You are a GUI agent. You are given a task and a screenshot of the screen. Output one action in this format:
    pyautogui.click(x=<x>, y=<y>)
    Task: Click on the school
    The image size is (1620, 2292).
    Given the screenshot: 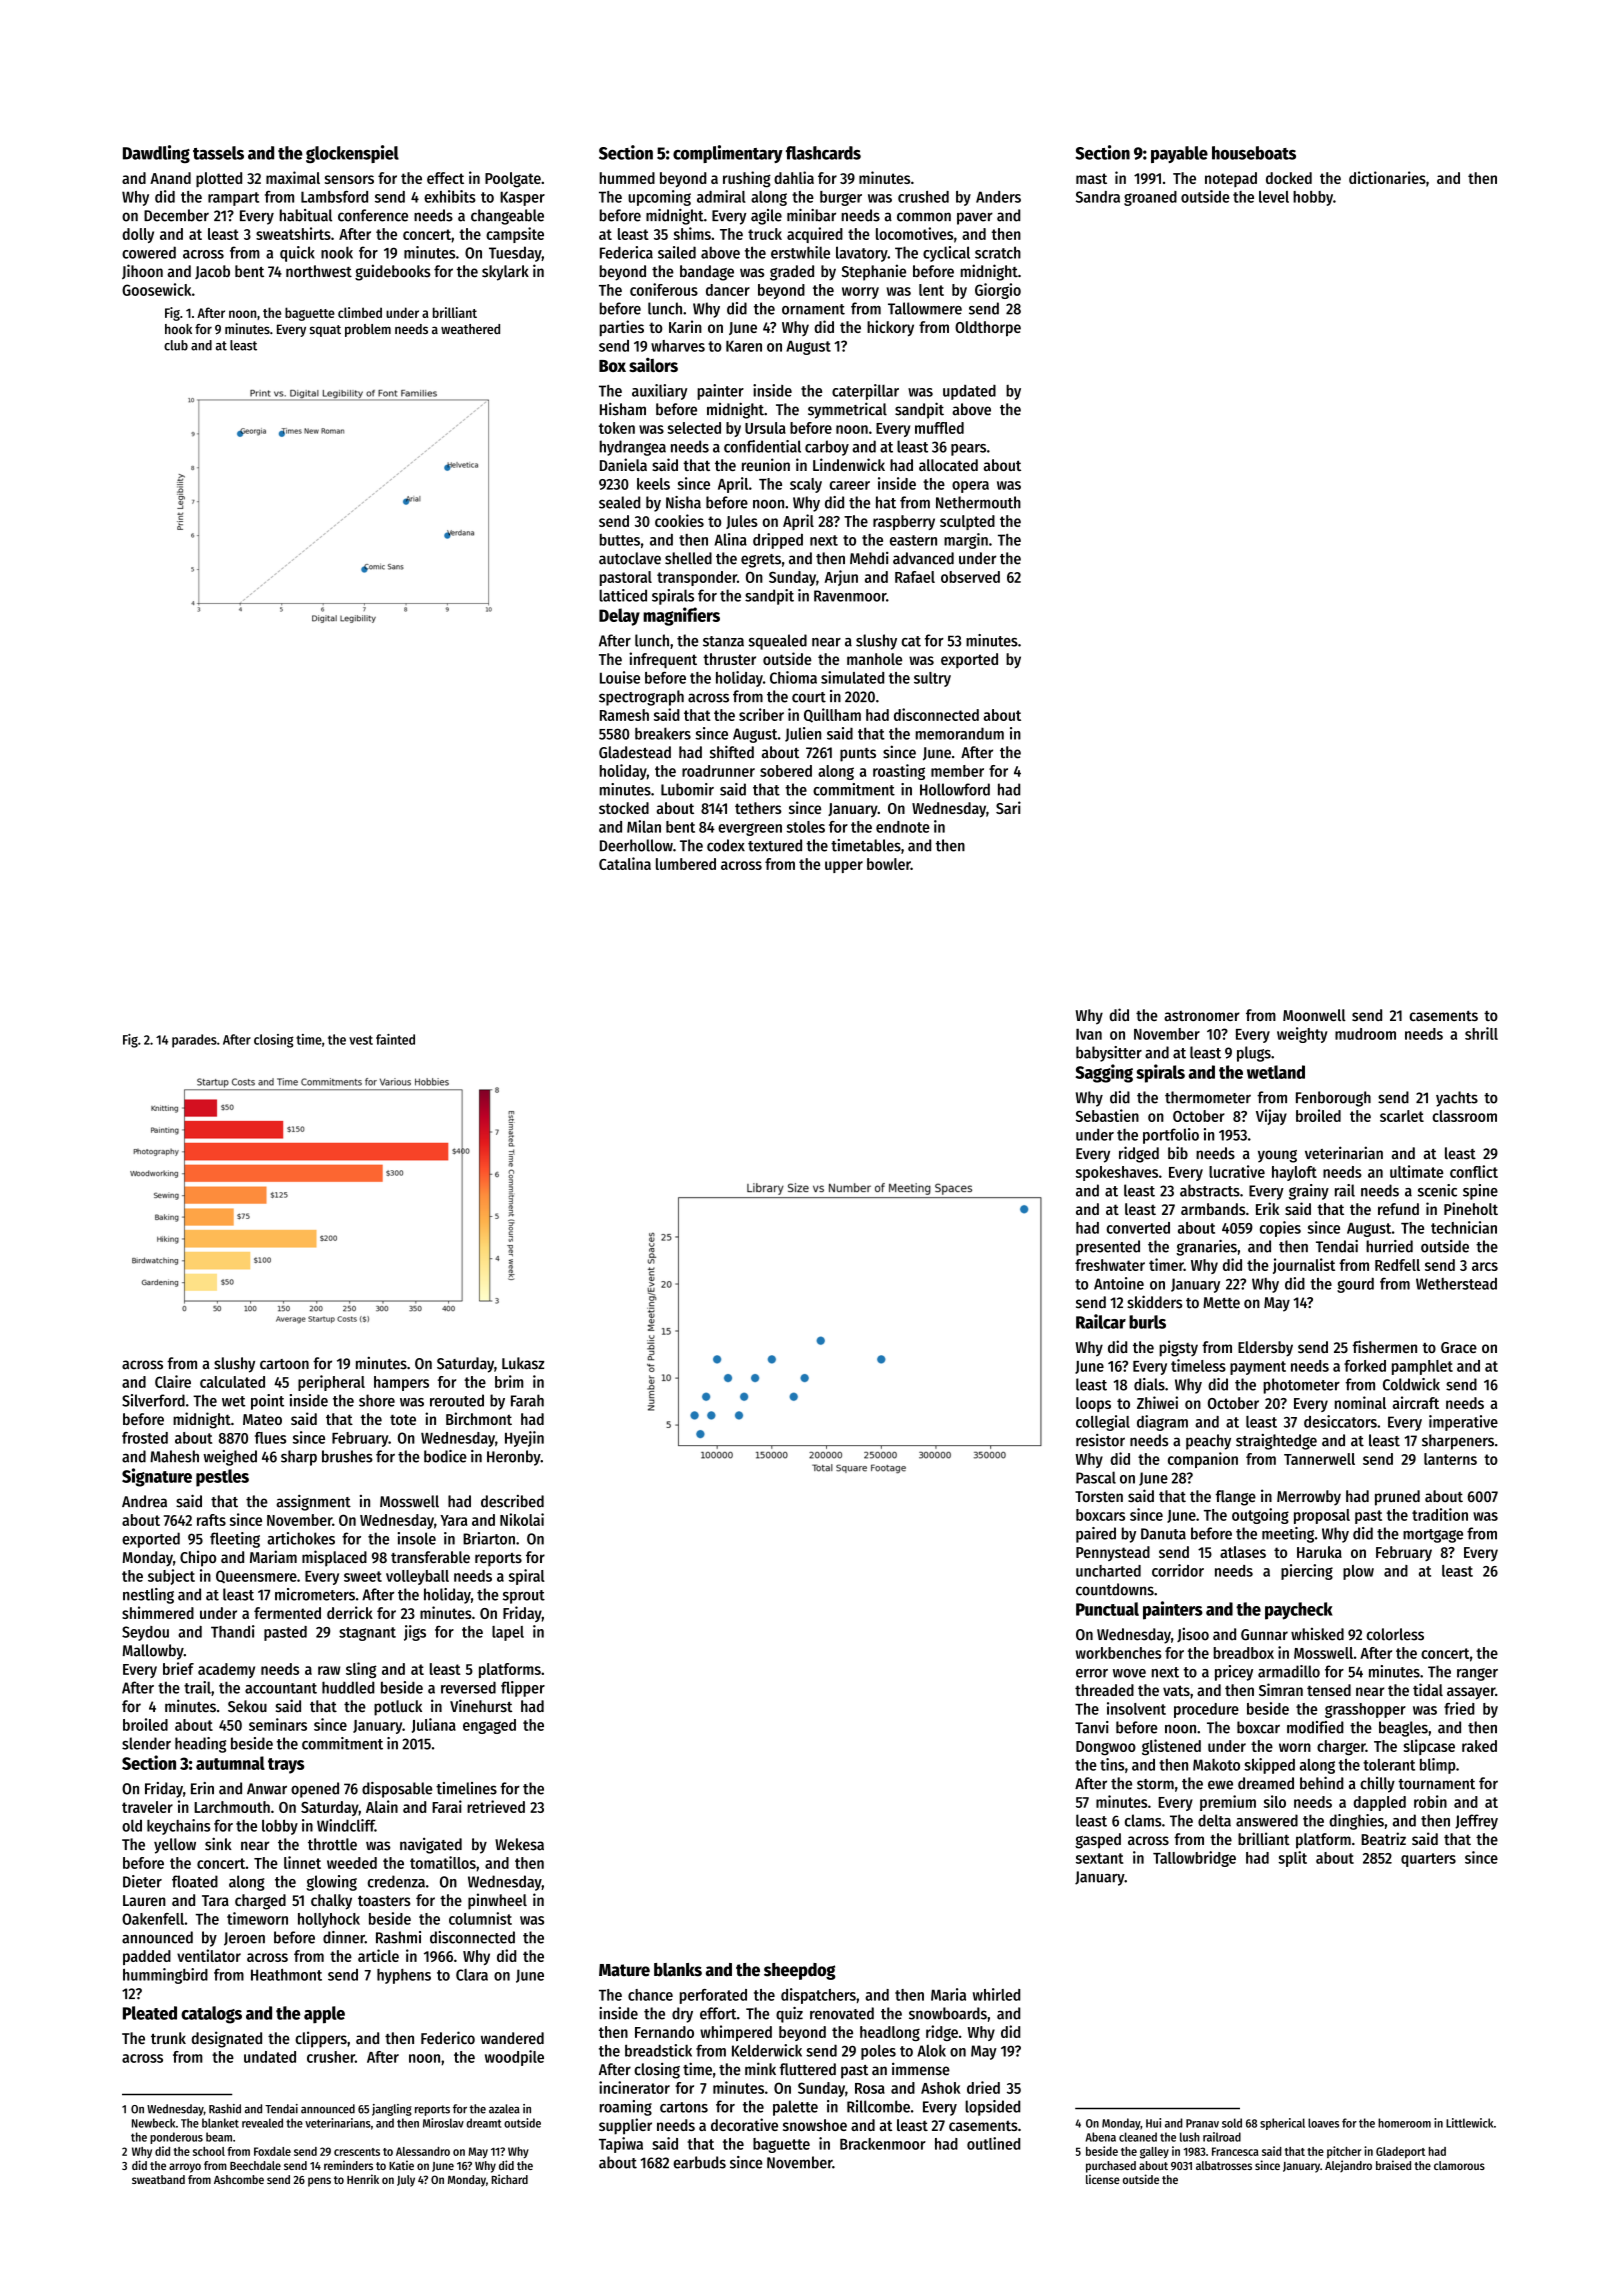 What is the action you would take?
    pyautogui.click(x=209, y=2151)
